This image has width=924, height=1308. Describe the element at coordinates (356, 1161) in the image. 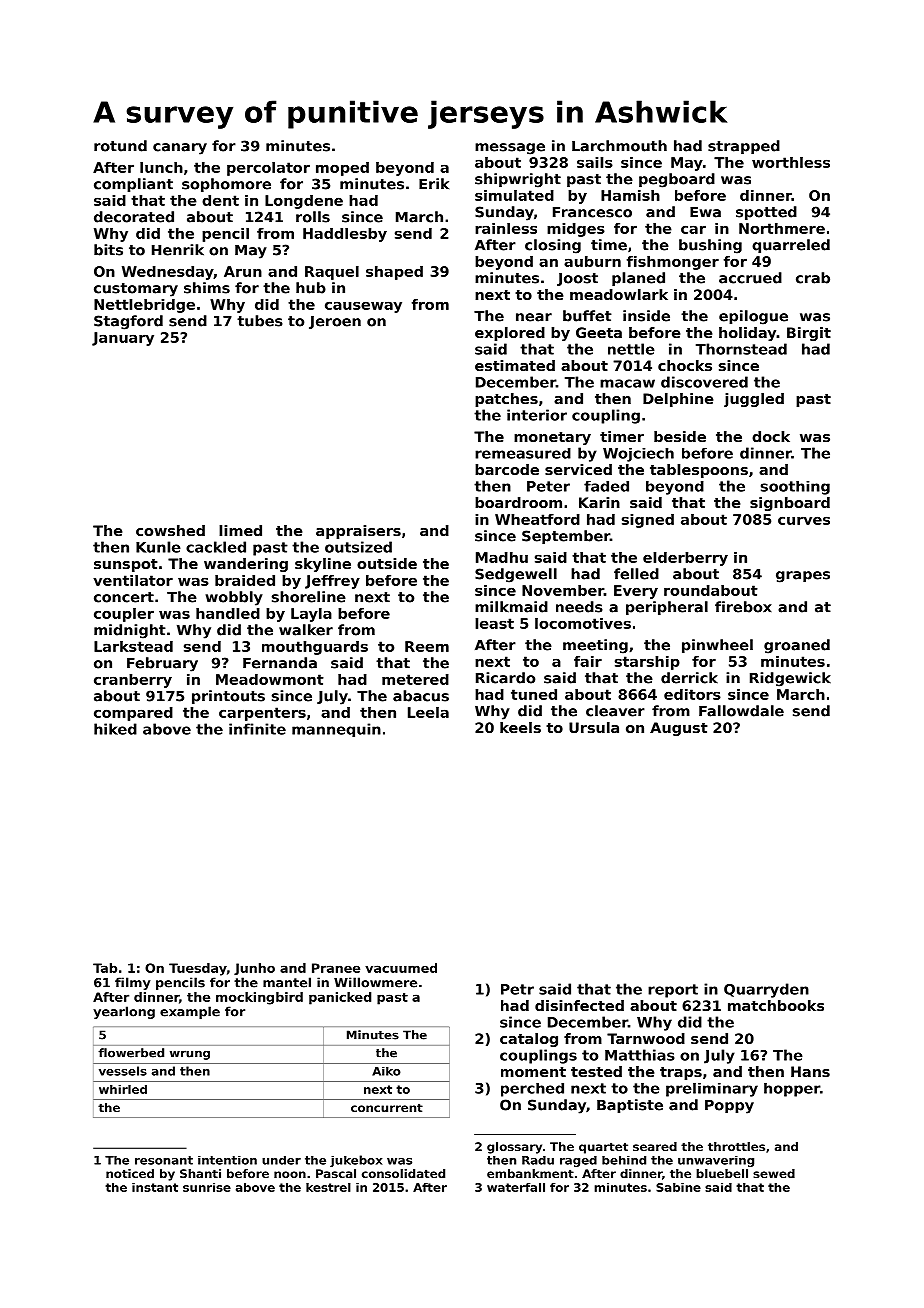

I see `jukebox` at that location.
